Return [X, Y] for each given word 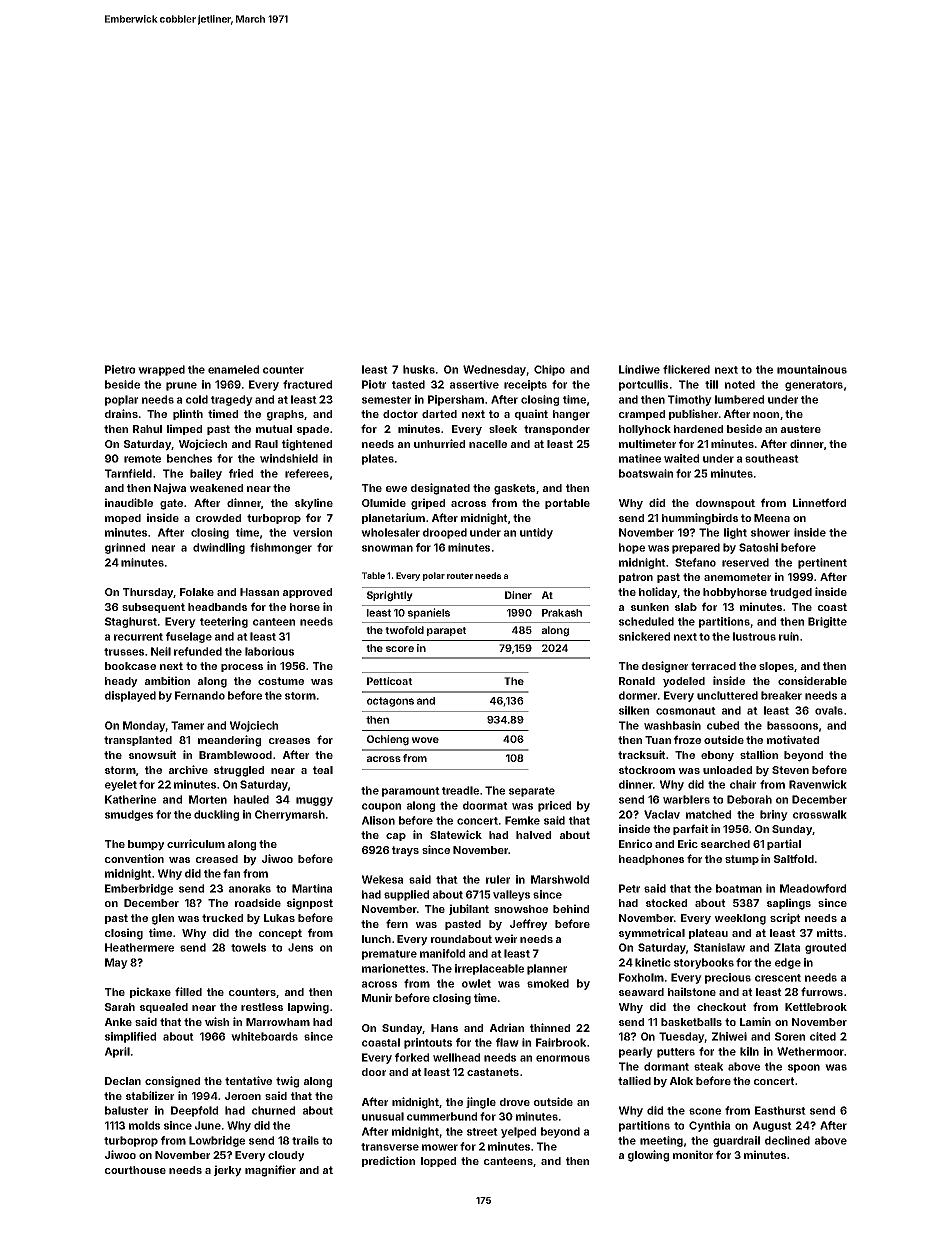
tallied [634, 1080]
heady [121, 682]
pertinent [822, 563]
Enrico [635, 843]
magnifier [270, 1171]
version [312, 532]
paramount [411, 792]
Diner [518, 595]
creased [217, 859]
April [117, 1052]
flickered [686, 369]
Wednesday [494, 370]
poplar [121, 400]
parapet [446, 631]
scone [705, 1111]
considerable [812, 680]
